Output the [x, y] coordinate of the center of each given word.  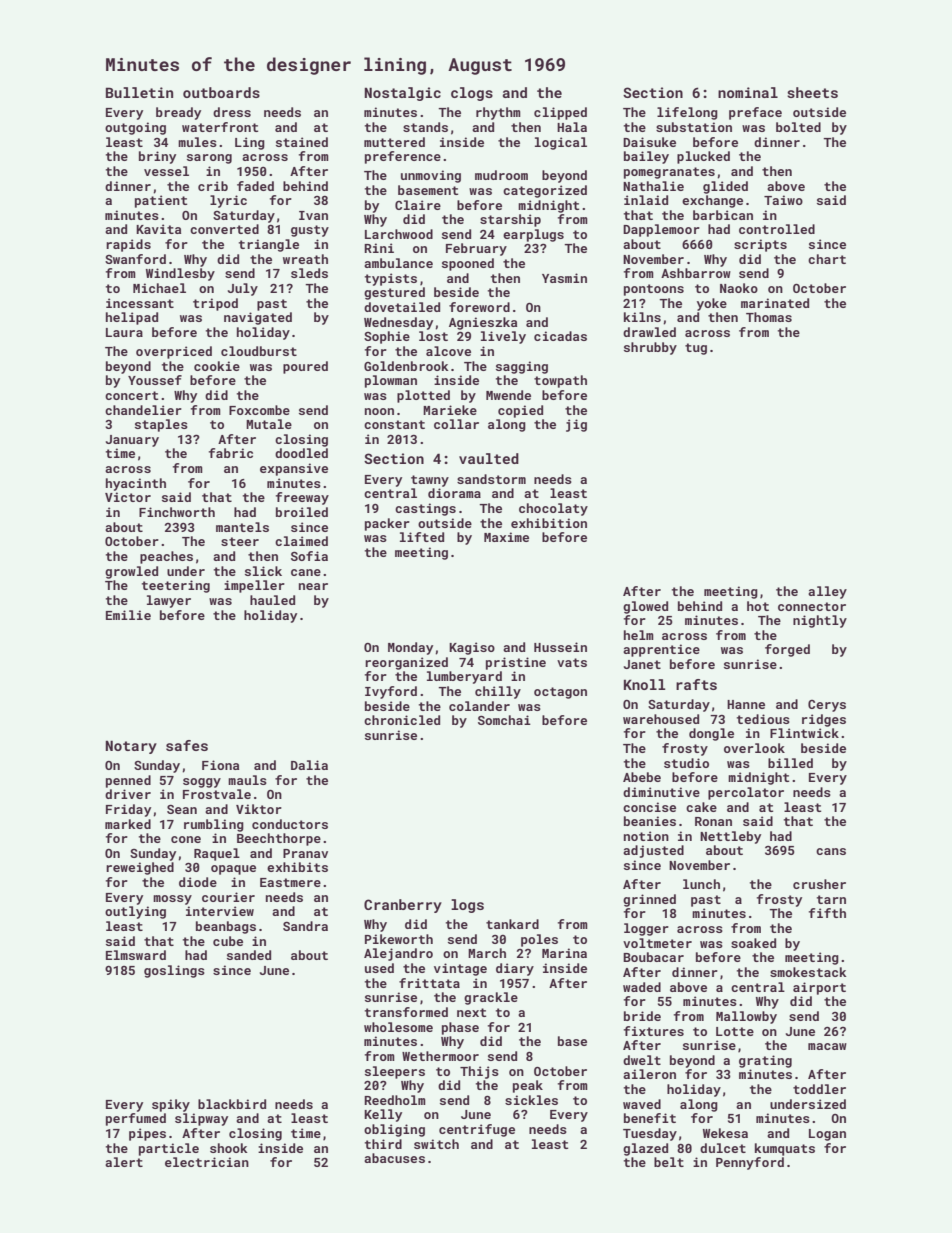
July [243, 289]
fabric [231, 453]
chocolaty [553, 509]
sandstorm [491, 479]
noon [379, 411]
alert [124, 1162]
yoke [712, 304]
